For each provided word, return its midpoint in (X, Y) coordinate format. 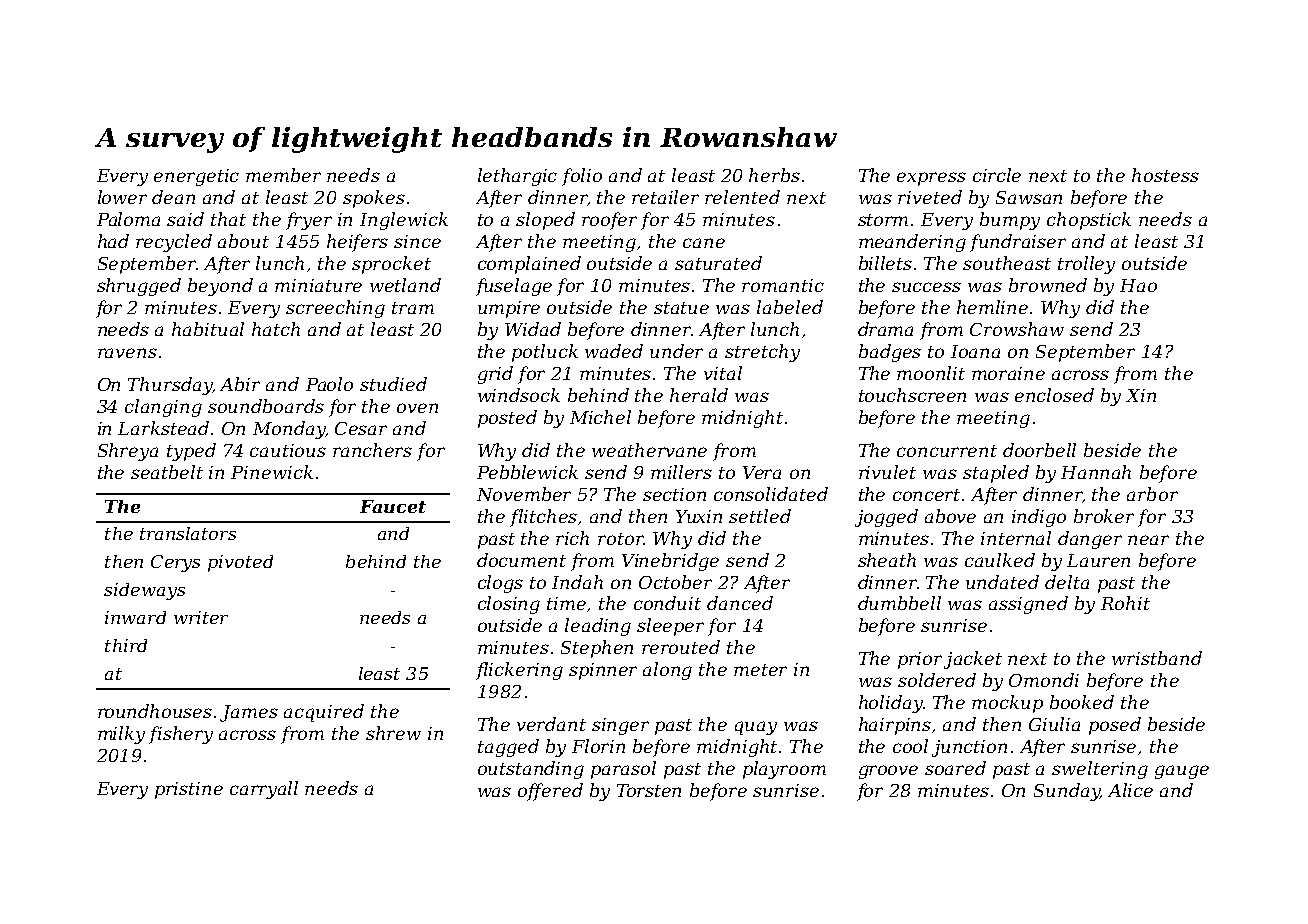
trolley (1086, 265)
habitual (208, 329)
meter (760, 670)
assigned (1028, 605)
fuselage (514, 287)
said (185, 219)
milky (121, 735)
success (926, 287)
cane (704, 243)
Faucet (393, 506)
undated (1002, 582)
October (675, 582)
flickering (519, 671)
